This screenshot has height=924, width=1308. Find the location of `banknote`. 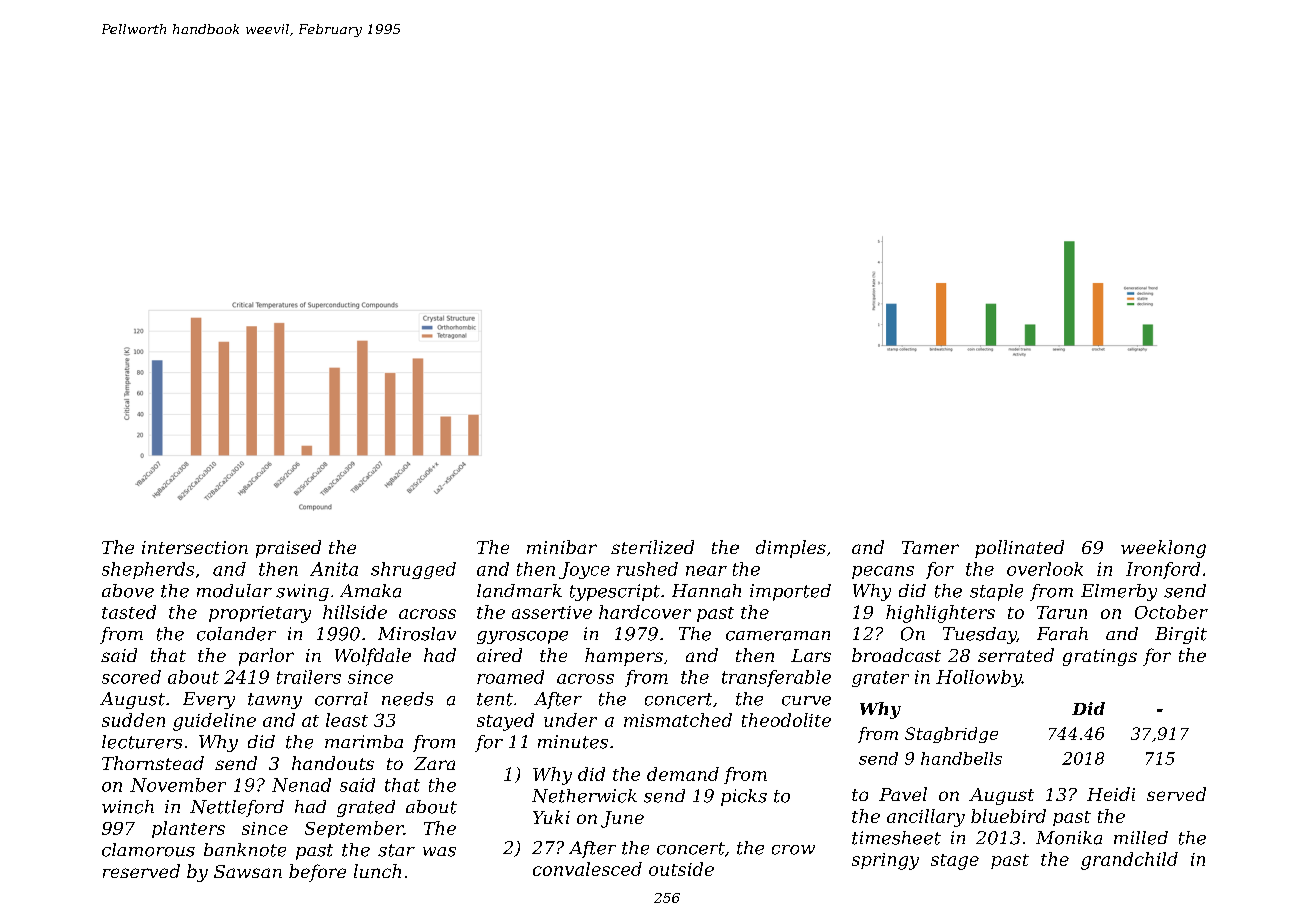

banknote is located at coordinates (245, 850).
